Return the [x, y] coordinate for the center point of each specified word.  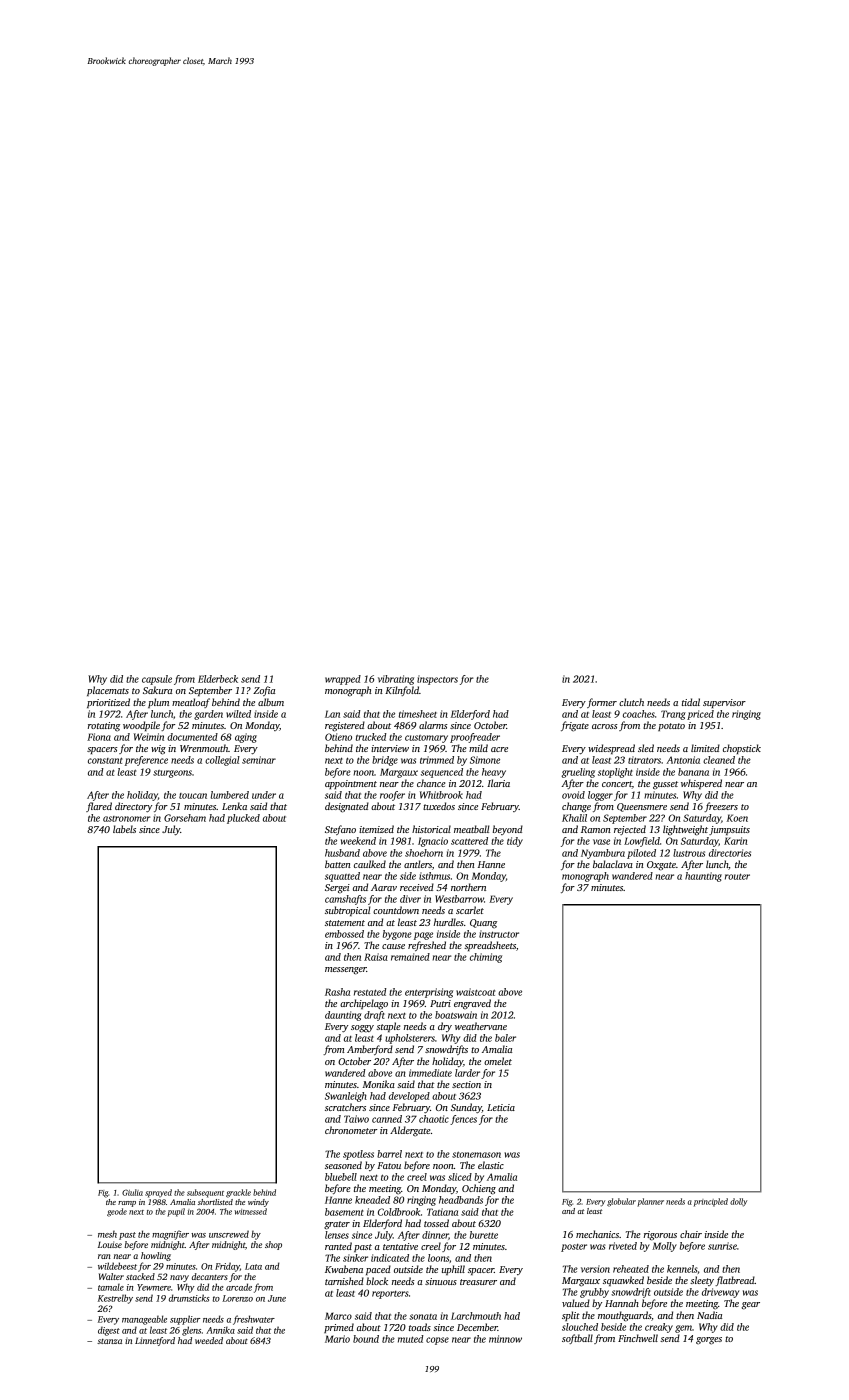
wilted [238, 714]
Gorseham [185, 818]
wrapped [343, 680]
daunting [343, 1016]
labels [124, 829]
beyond [508, 830]
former [602, 703]
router [737, 876]
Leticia [501, 1107]
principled [711, 1202]
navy [179, 1278]
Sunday [466, 1108]
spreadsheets [490, 946]
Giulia [132, 1192]
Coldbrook [399, 1212]
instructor [499, 934]
